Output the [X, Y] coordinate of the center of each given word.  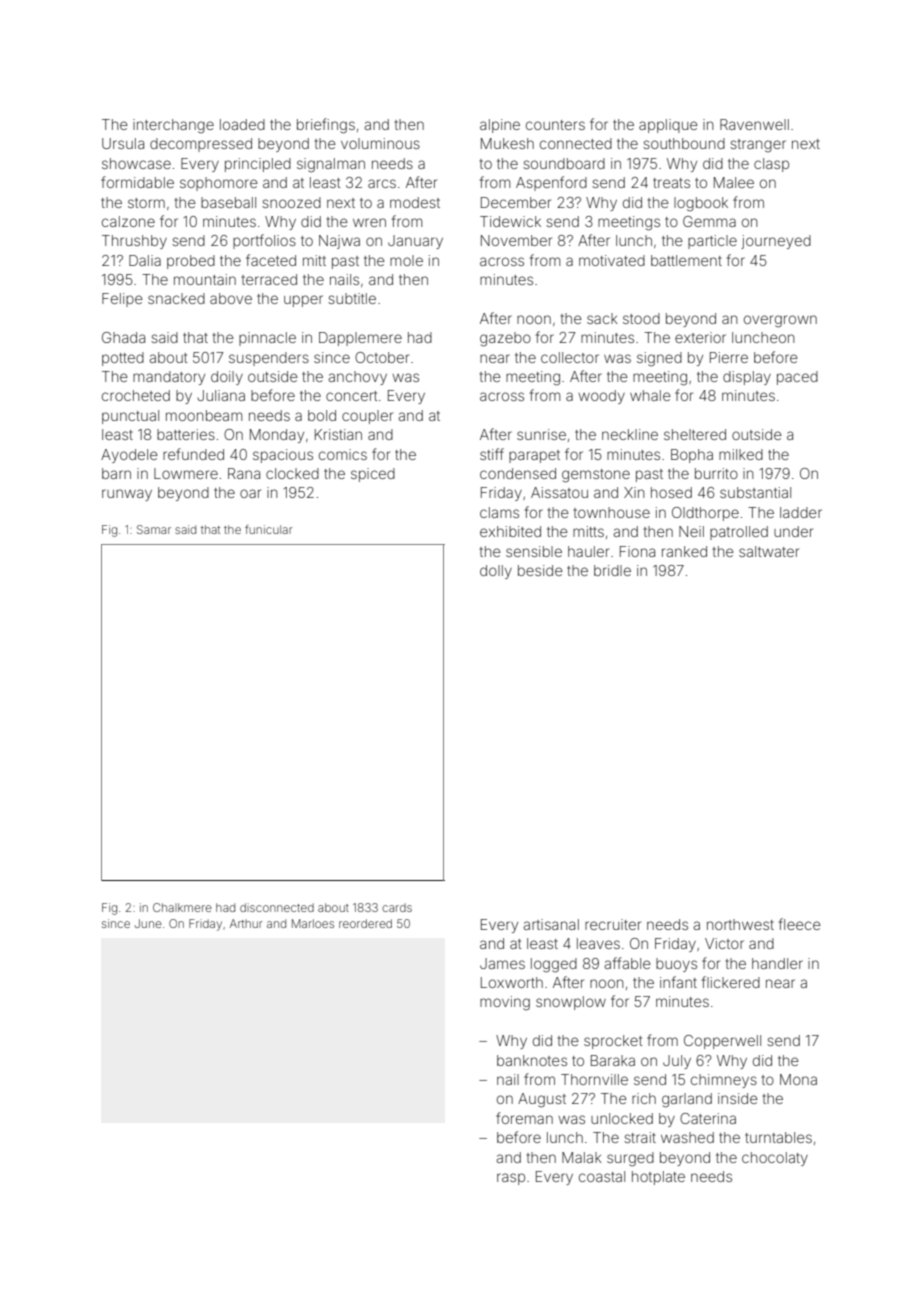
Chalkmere [182, 907]
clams [499, 512]
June [148, 923]
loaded [242, 124]
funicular [269, 529]
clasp [771, 165]
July [677, 1062]
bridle [612, 570]
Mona [798, 1079]
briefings [326, 126]
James [502, 963]
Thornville [594, 1079]
